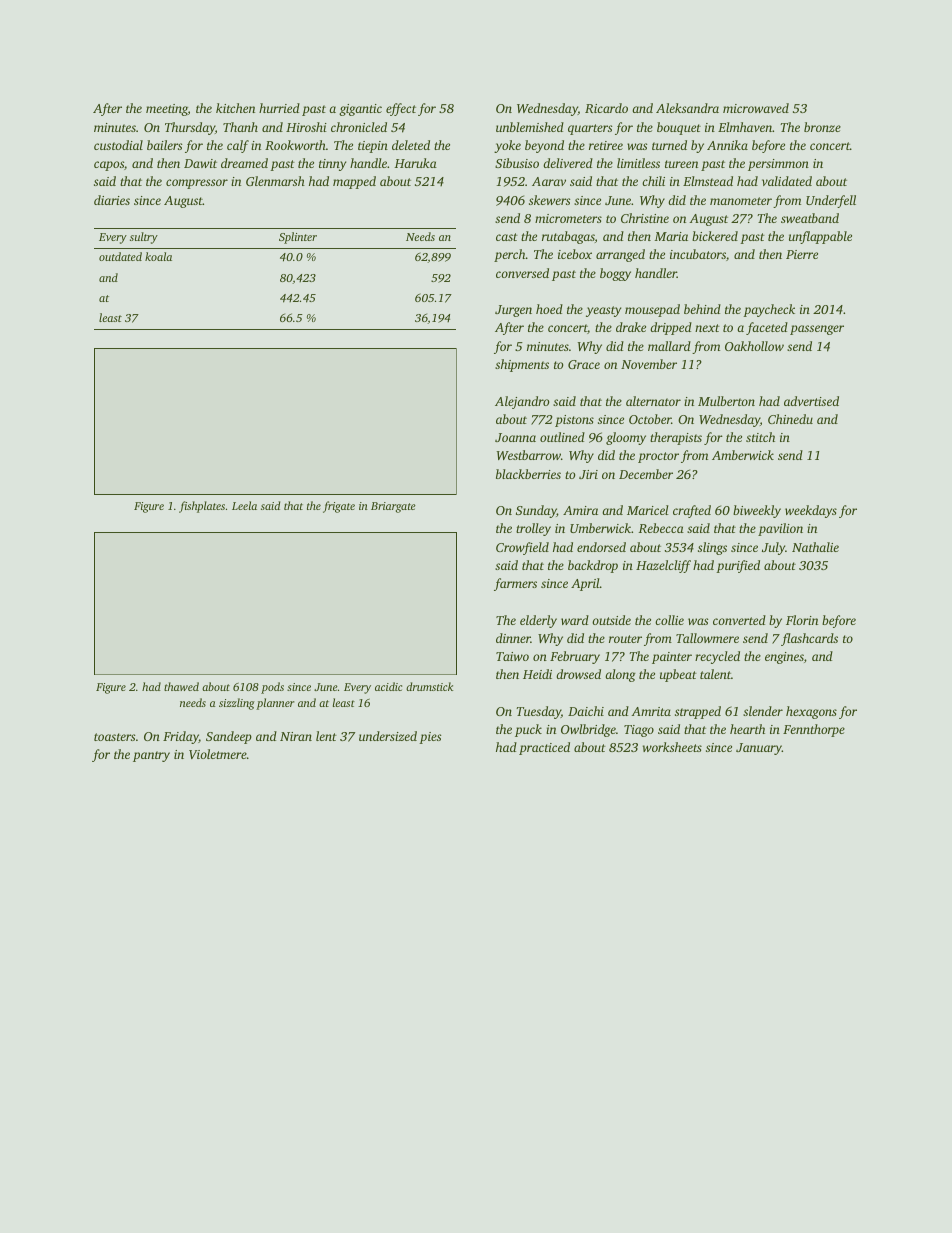  What do you see at coordinates (663, 566) in the screenshot?
I see `Hazelcliff` at bounding box center [663, 566].
